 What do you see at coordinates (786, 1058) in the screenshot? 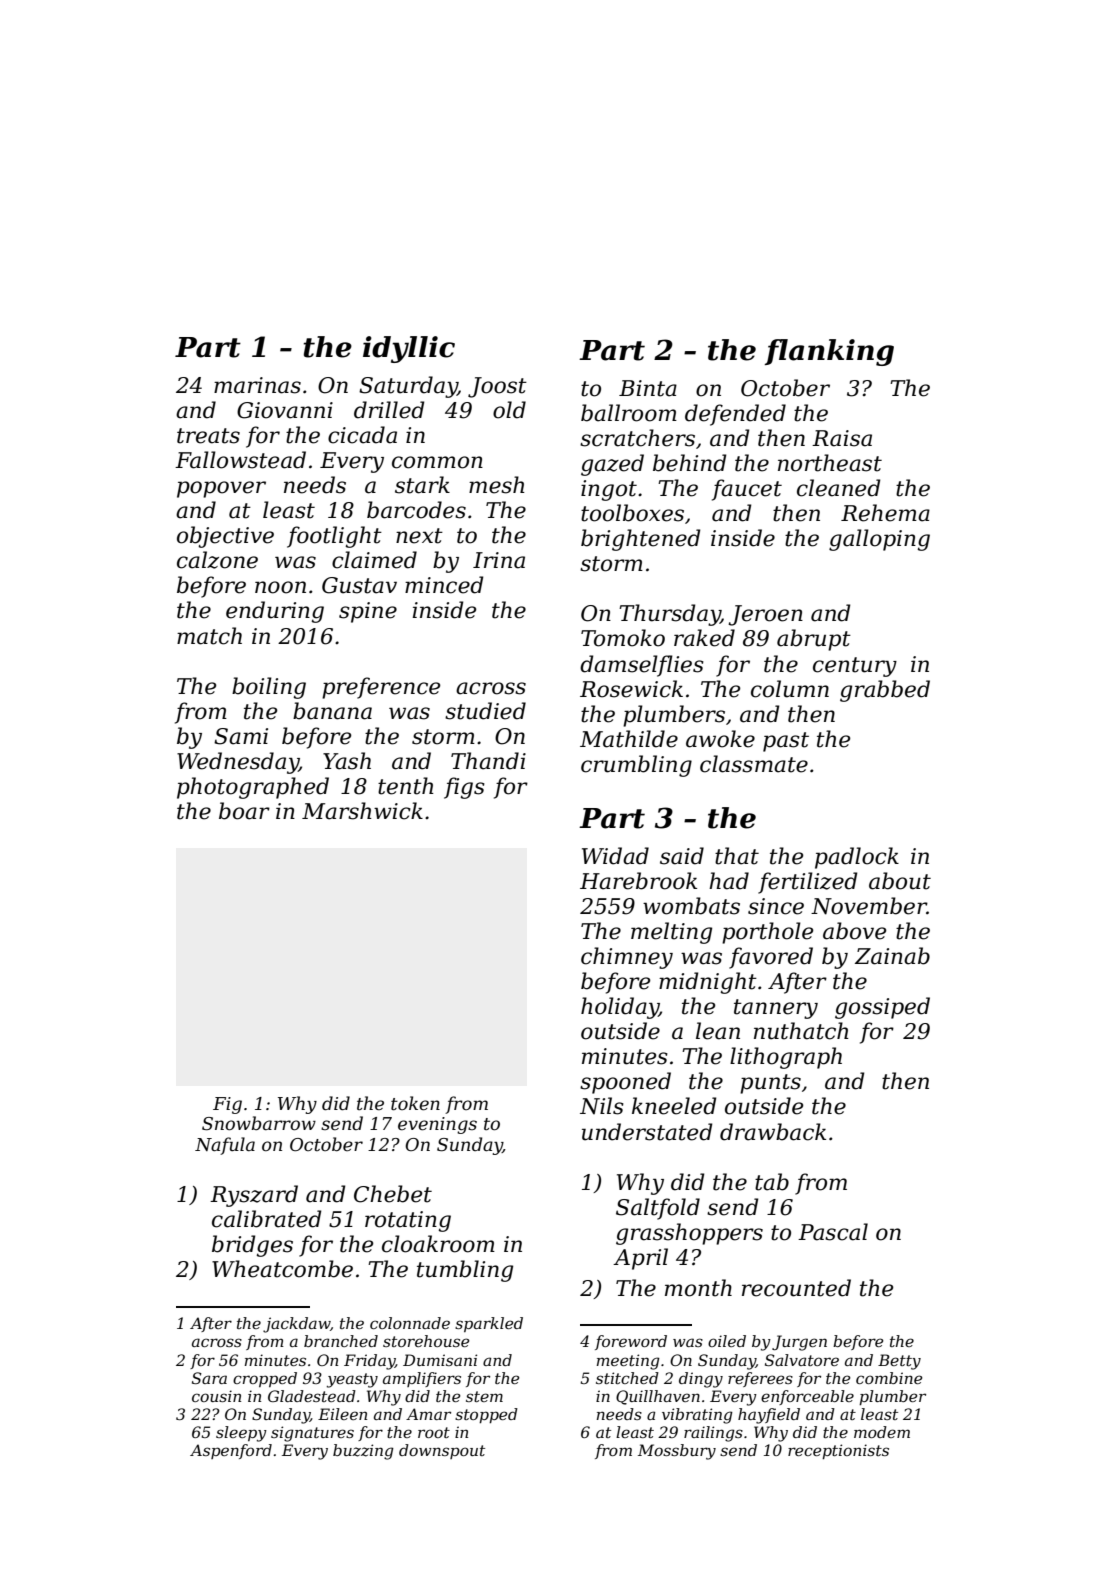
I see `lithograph` at bounding box center [786, 1058].
